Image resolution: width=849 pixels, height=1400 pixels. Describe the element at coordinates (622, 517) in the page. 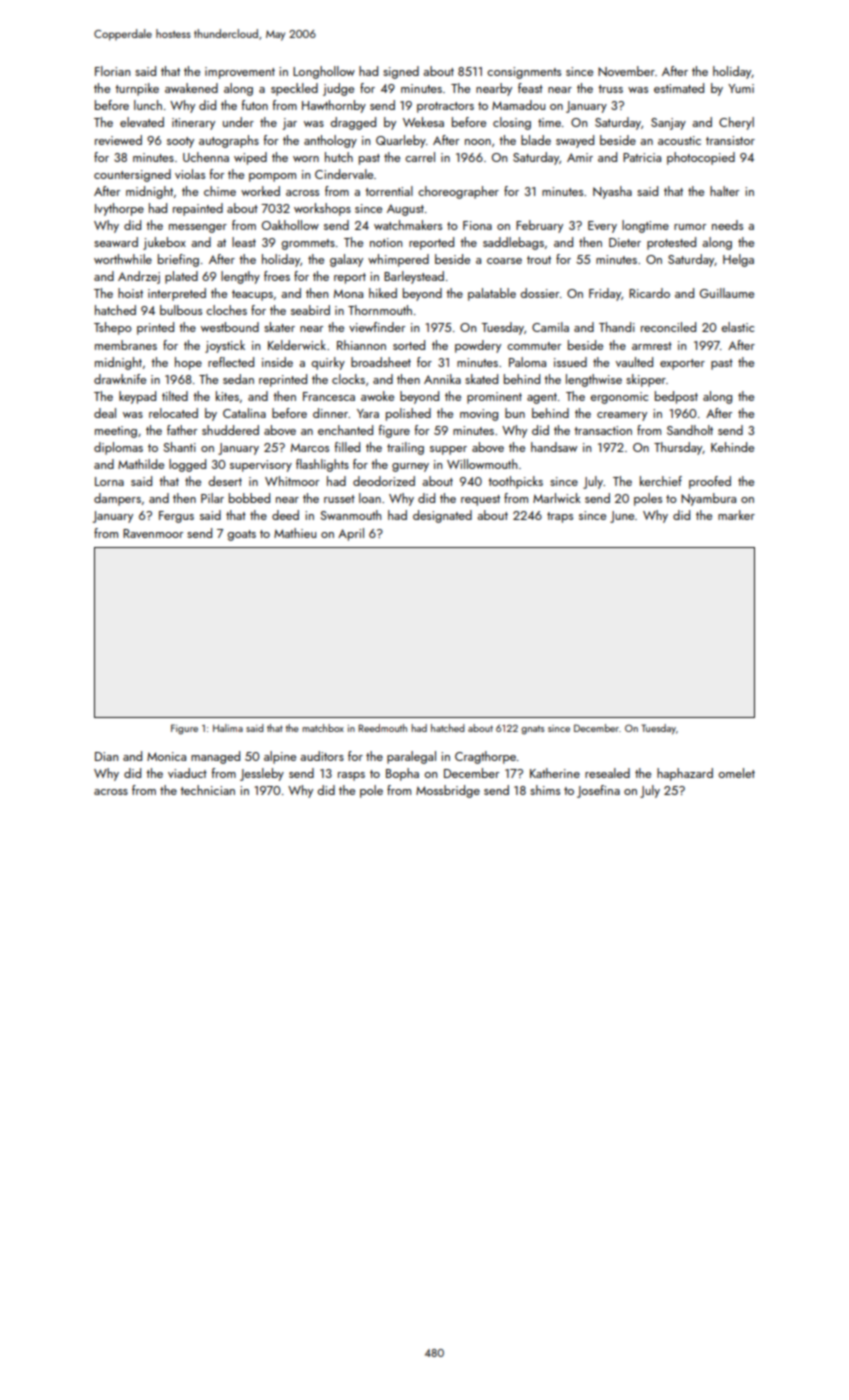

I see `June` at that location.
